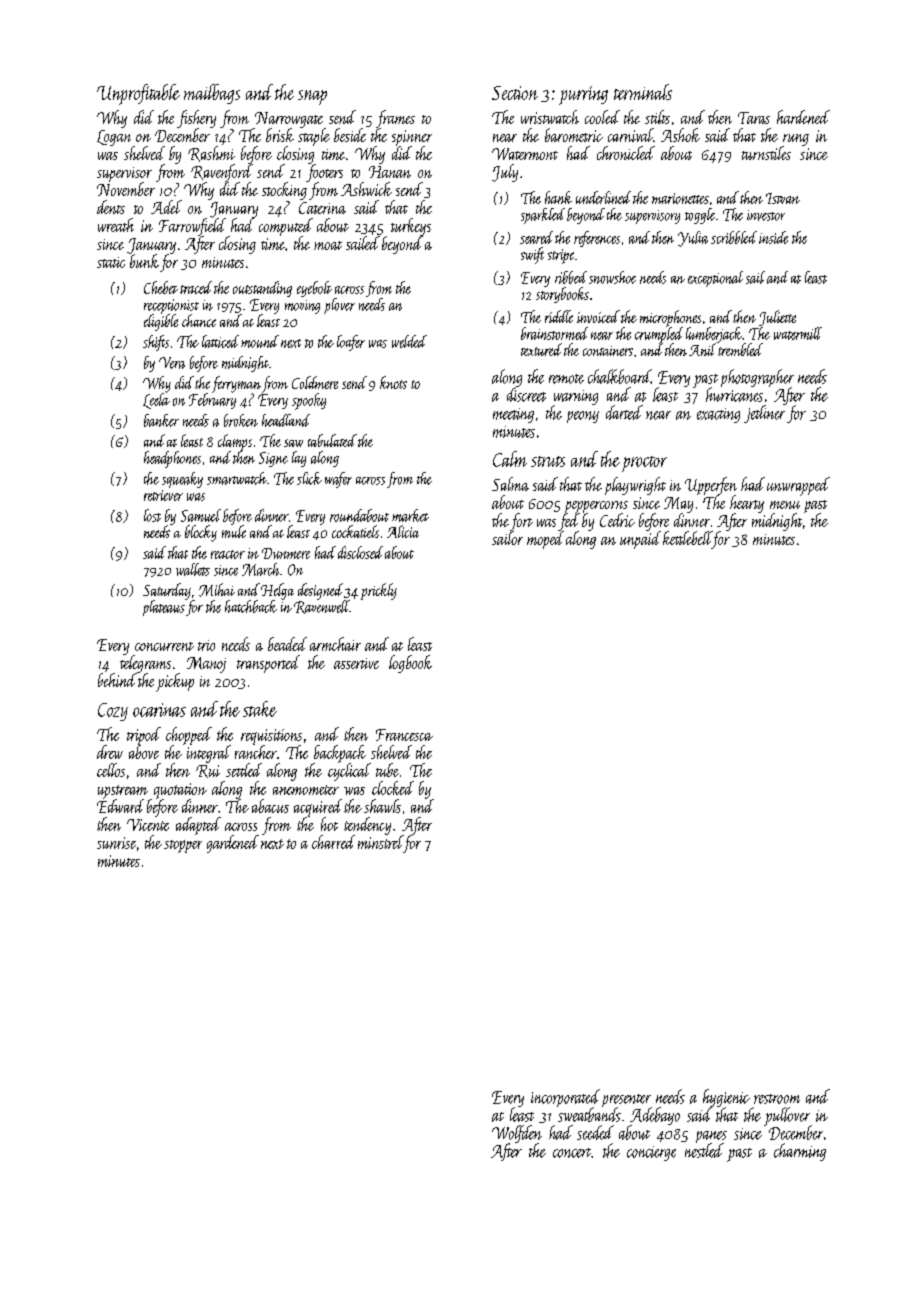 This screenshot has height=1311, width=924. Describe the element at coordinates (380, 842) in the screenshot. I see `minstrel` at that location.
